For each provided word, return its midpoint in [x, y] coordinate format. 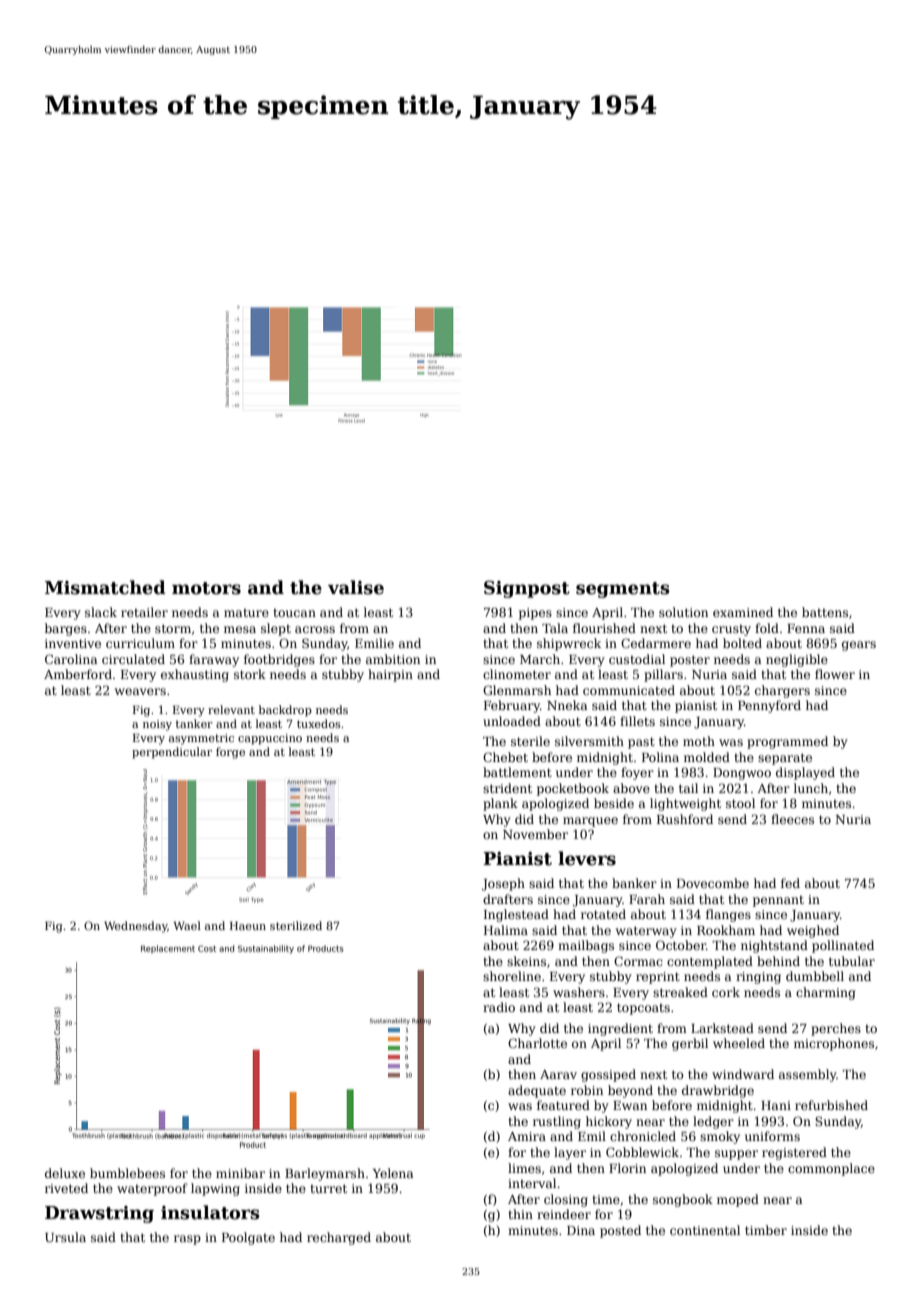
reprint [658, 978]
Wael [187, 925]
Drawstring [99, 1214]
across [315, 629]
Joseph [503, 884]
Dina [581, 1230]
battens [825, 612]
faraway [214, 660]
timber [766, 1230]
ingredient [620, 1029]
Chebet [505, 757]
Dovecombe [713, 883]
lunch [811, 788]
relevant [231, 709]
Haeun [248, 925]
